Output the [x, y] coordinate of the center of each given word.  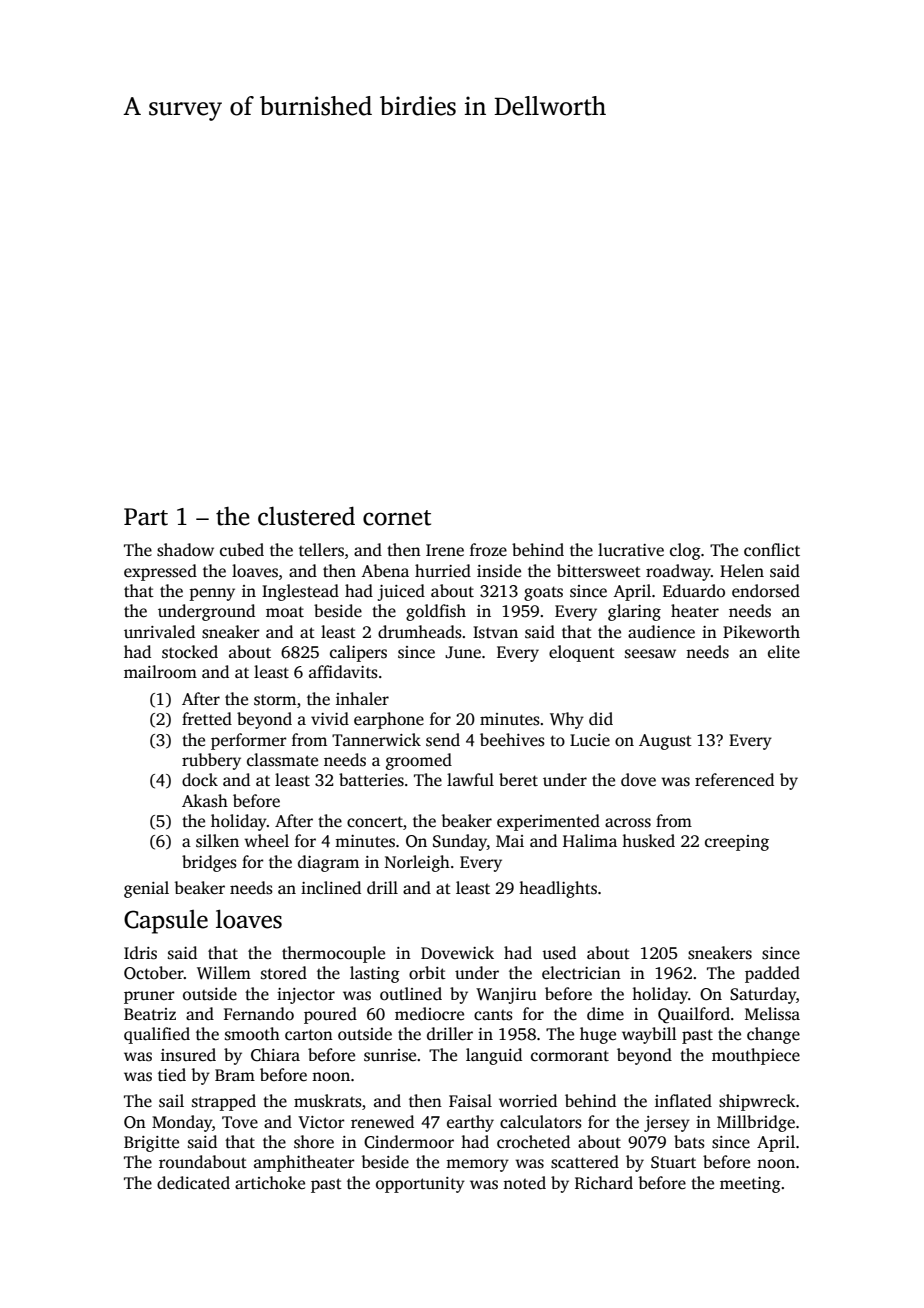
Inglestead [300, 592]
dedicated [193, 1183]
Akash [205, 801]
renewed [382, 1122]
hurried [443, 571]
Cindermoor [409, 1142]
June [463, 652]
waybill [649, 1035]
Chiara [275, 1055]
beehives [512, 740]
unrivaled [159, 631]
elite [784, 652]
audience [661, 632]
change [773, 1035]
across [628, 823]
